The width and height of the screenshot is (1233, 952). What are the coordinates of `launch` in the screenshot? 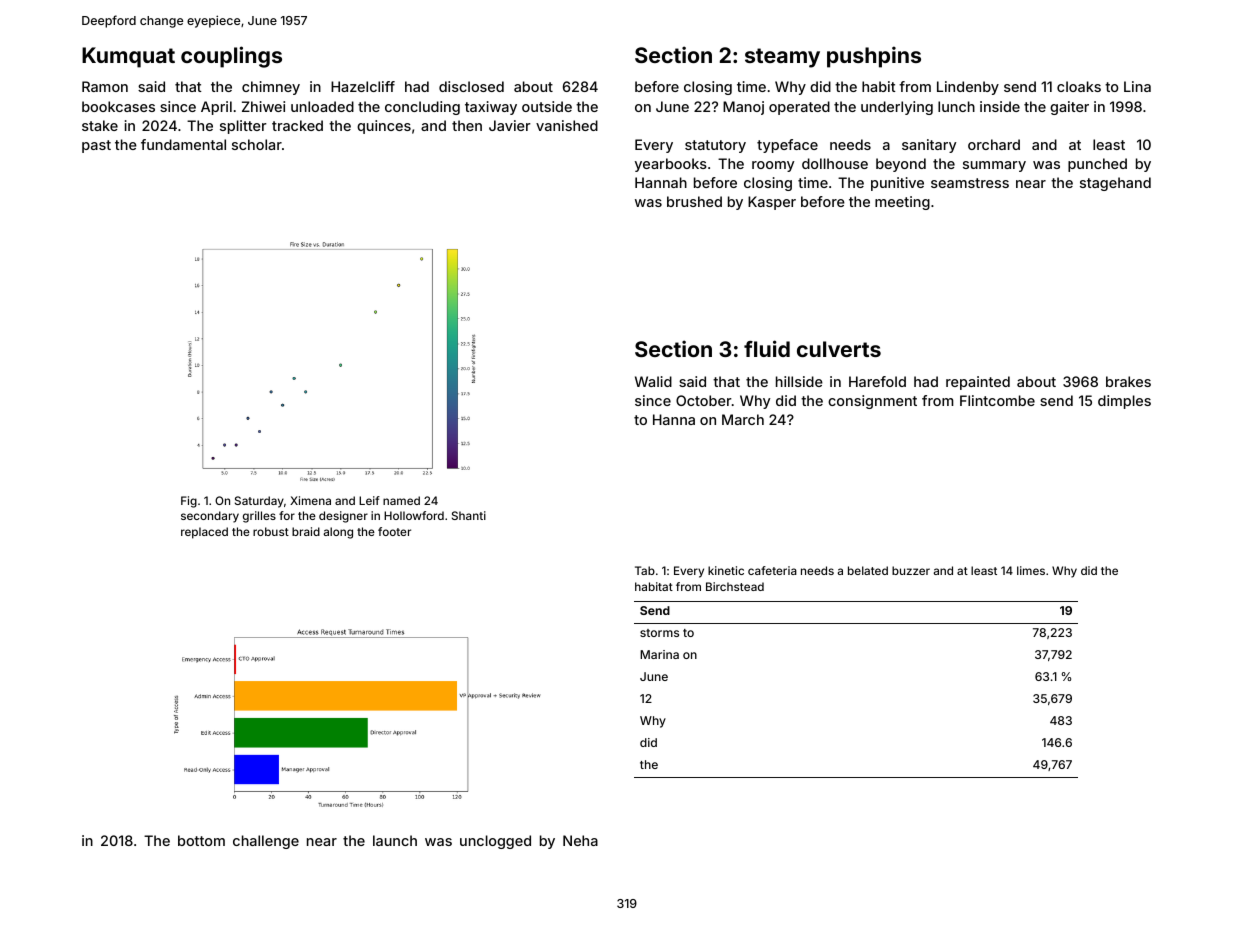 It's located at (395, 840).
